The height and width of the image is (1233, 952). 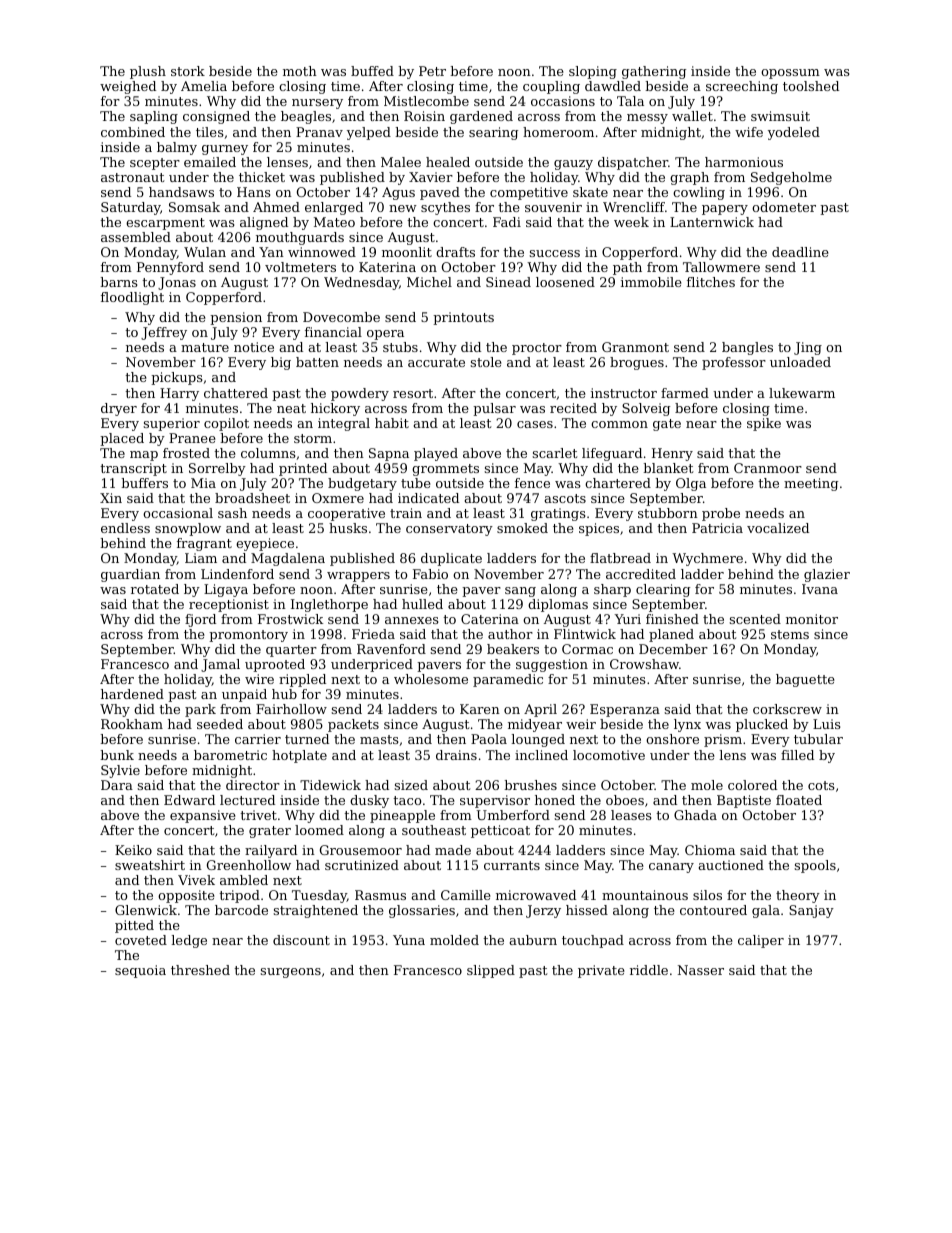 What do you see at coordinates (456, 755) in the image?
I see `drains` at bounding box center [456, 755].
